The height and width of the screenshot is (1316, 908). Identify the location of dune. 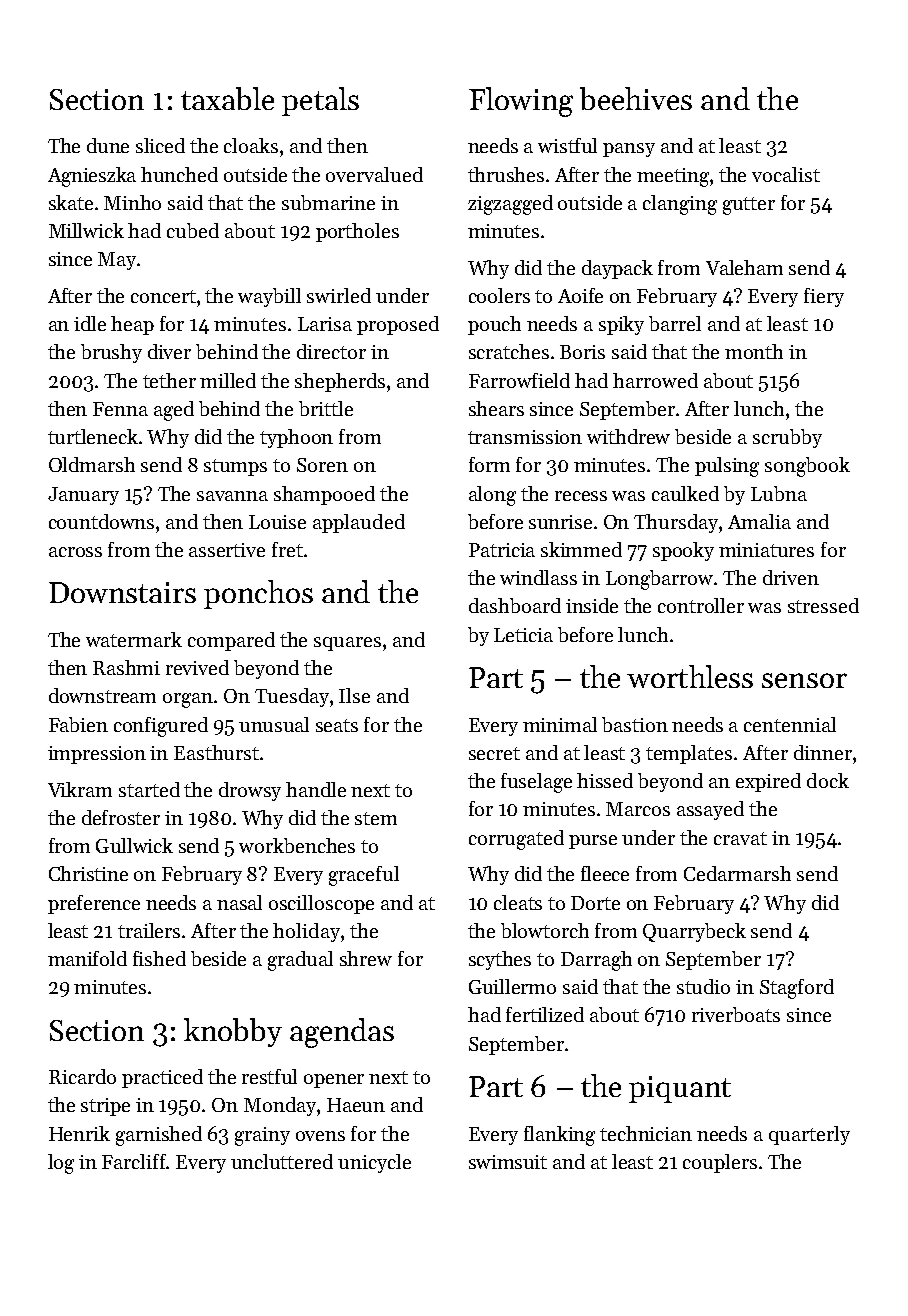
(108, 145).
